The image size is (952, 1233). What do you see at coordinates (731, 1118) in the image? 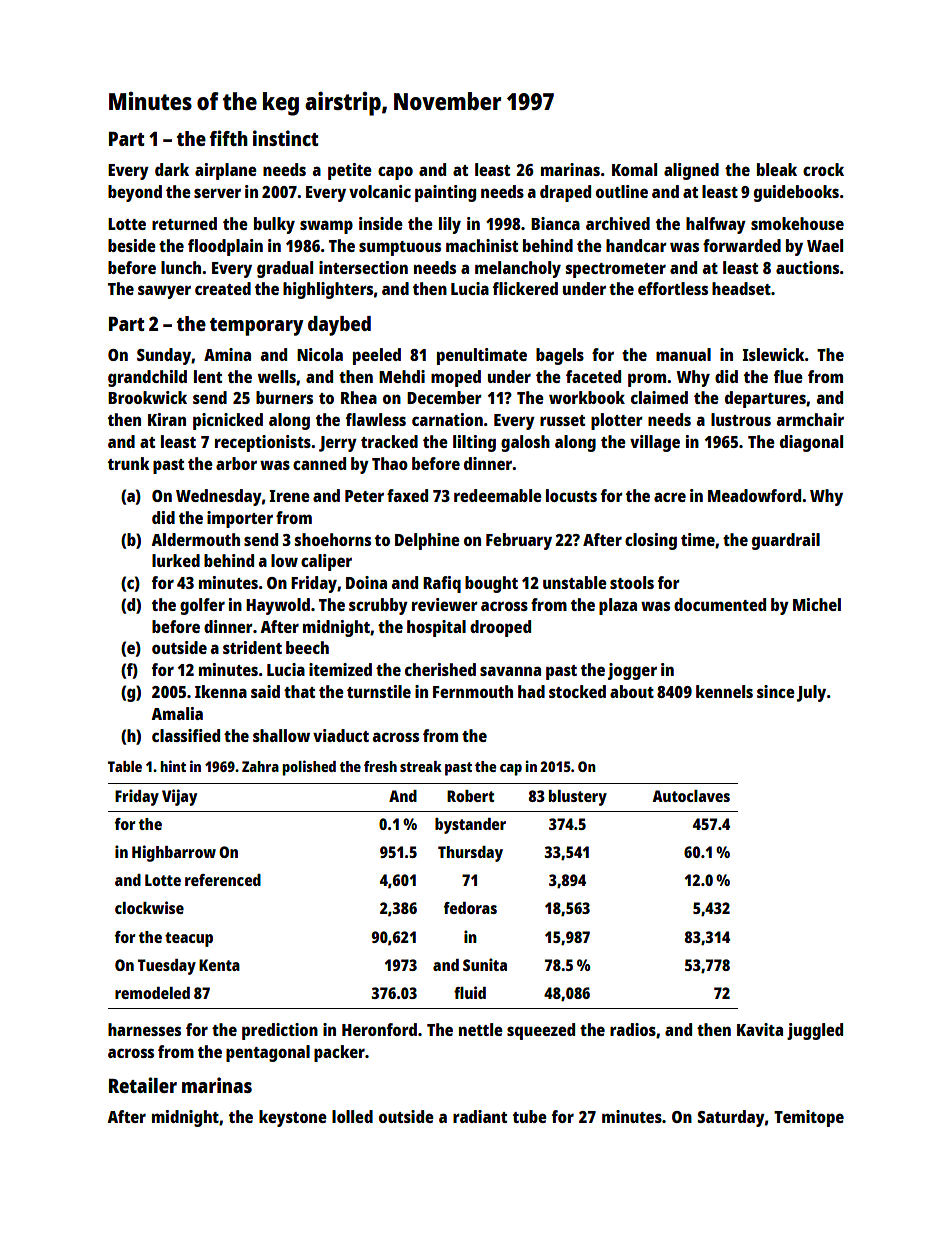
I see `Saturday` at bounding box center [731, 1118].
